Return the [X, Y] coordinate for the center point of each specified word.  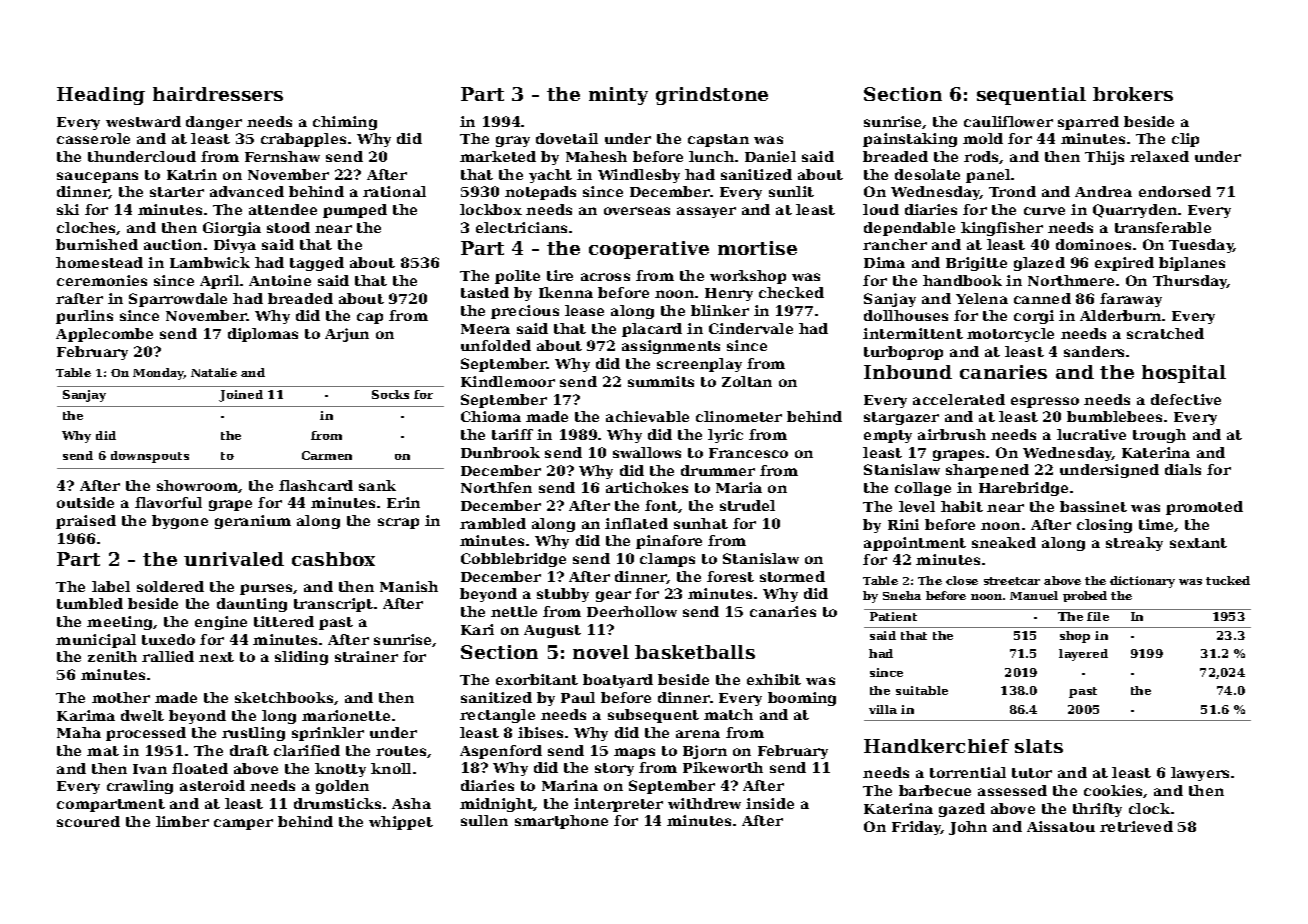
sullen [484, 820]
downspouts [150, 457]
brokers [1133, 94]
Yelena [982, 298]
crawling [140, 787]
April [219, 282]
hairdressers [218, 94]
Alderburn [1120, 315]
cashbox [333, 559]
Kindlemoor [508, 381]
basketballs [695, 652]
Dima [884, 262]
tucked [1228, 580]
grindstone [712, 96]
